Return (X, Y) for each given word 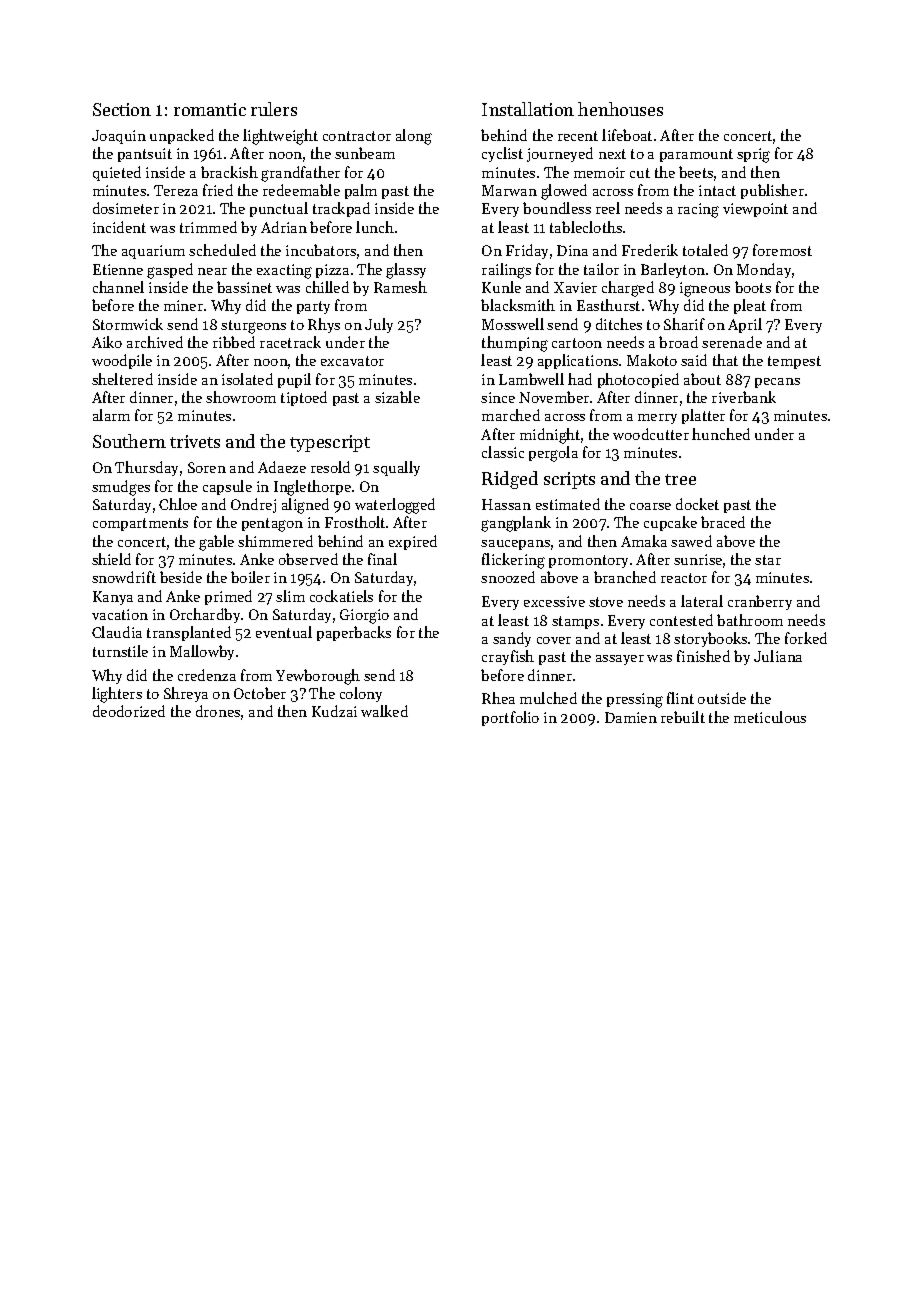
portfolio (510, 718)
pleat (750, 306)
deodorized (129, 711)
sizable (397, 397)
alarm (111, 415)
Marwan (509, 190)
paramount (696, 155)
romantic (210, 109)
